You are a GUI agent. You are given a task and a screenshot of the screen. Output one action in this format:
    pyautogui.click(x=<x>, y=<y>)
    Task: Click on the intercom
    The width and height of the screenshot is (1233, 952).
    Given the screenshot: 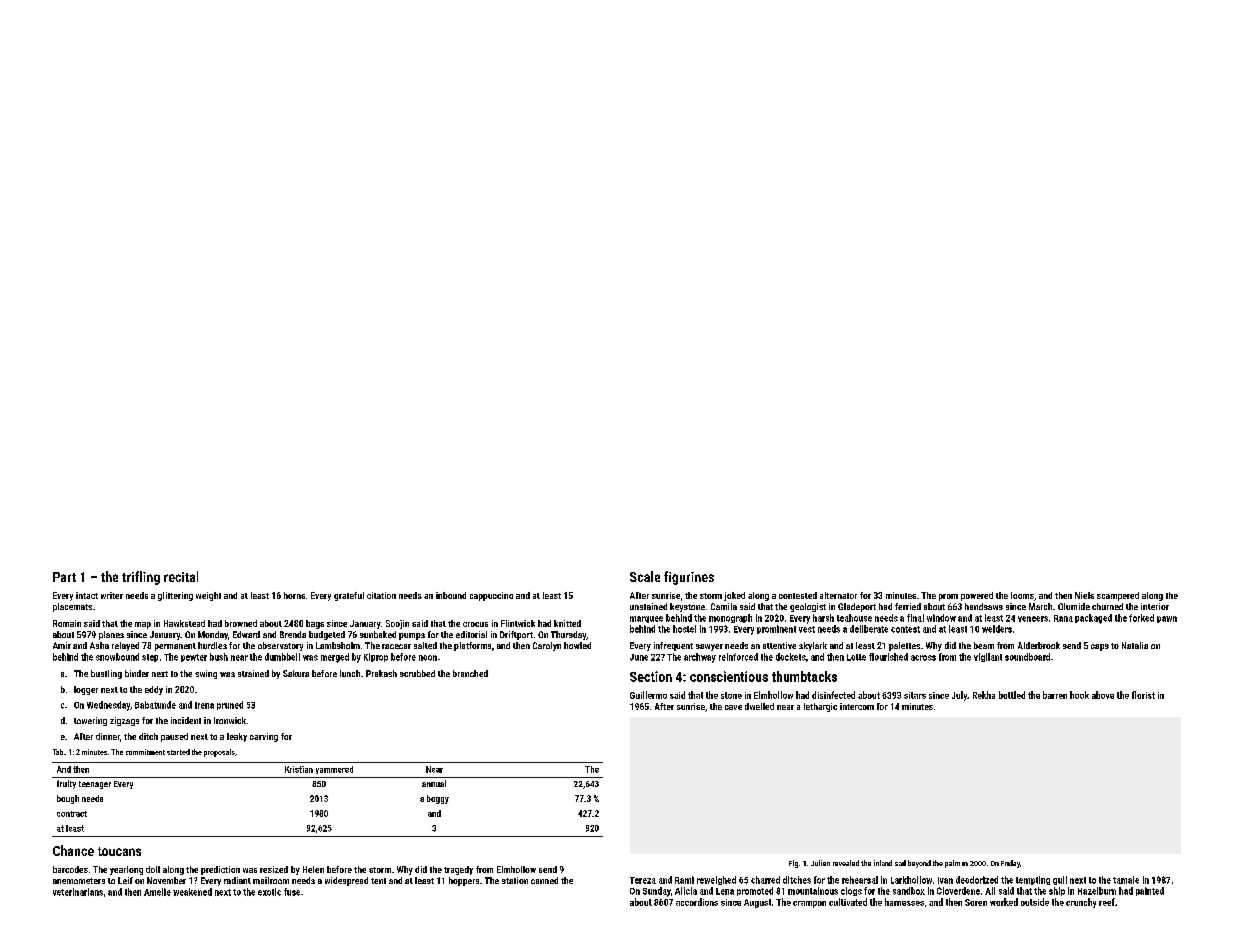 What is the action you would take?
    pyautogui.click(x=857, y=706)
